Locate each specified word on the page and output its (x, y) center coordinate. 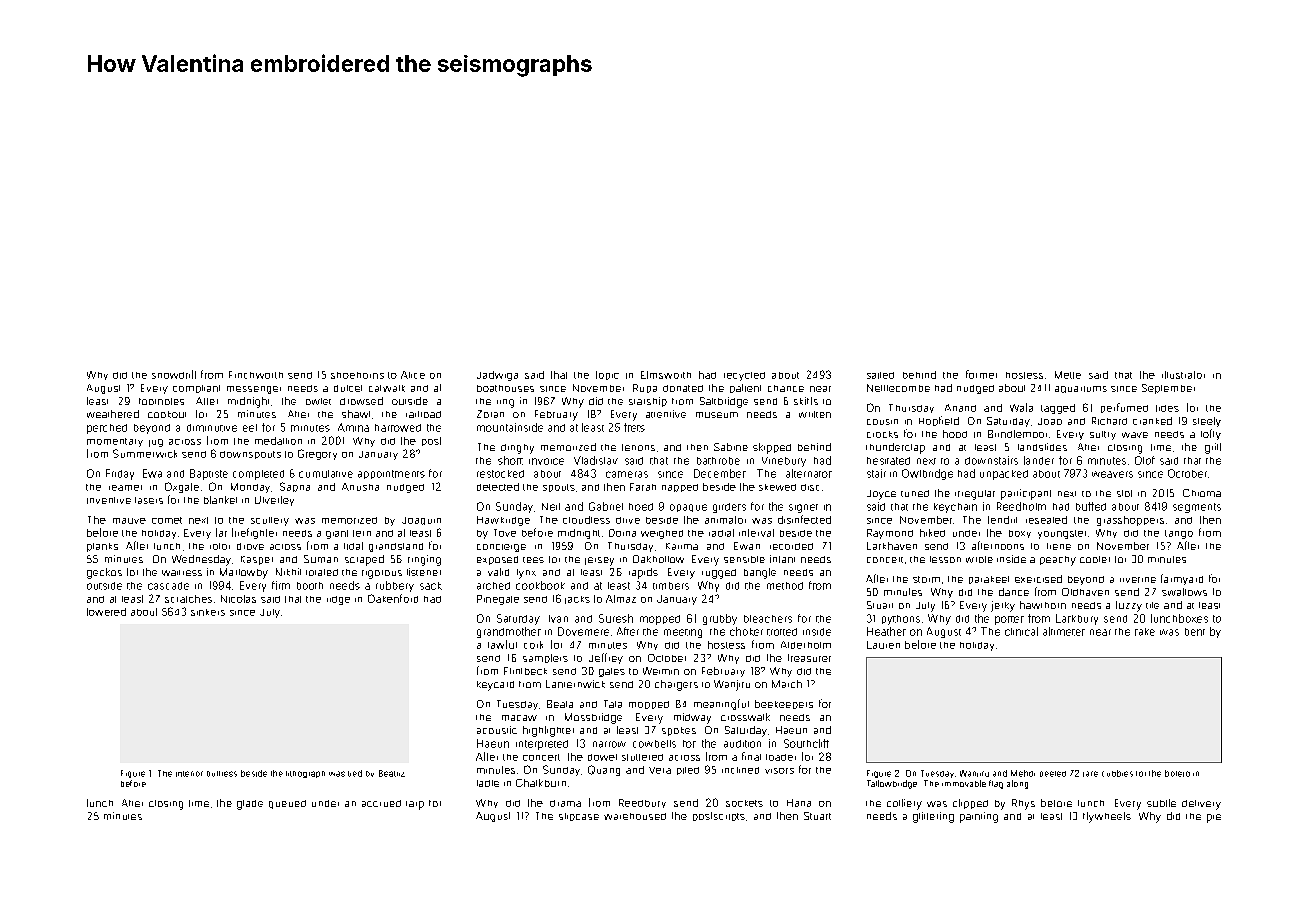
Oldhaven (1085, 592)
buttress (222, 774)
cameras (627, 474)
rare (1090, 774)
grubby (720, 619)
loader (781, 757)
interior (189, 774)
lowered (106, 612)
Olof (1145, 460)
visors (779, 771)
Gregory (317, 454)
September (1168, 389)
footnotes (161, 401)
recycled (744, 376)
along (1017, 784)
